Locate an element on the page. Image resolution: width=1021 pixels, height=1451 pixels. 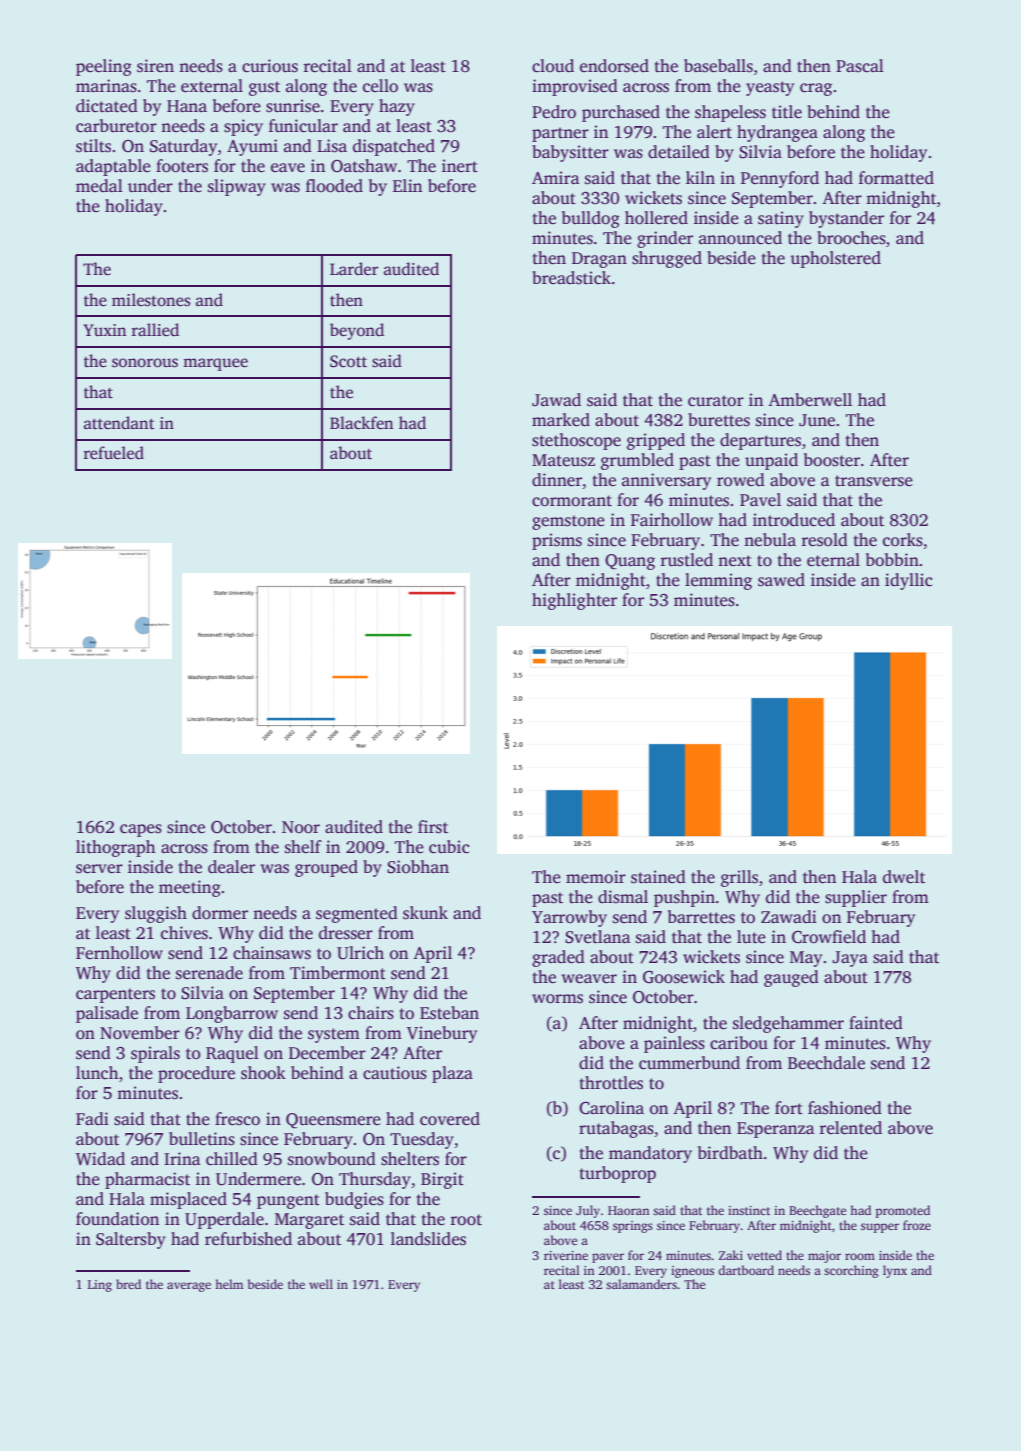
Queensmere is located at coordinates (333, 1121).
